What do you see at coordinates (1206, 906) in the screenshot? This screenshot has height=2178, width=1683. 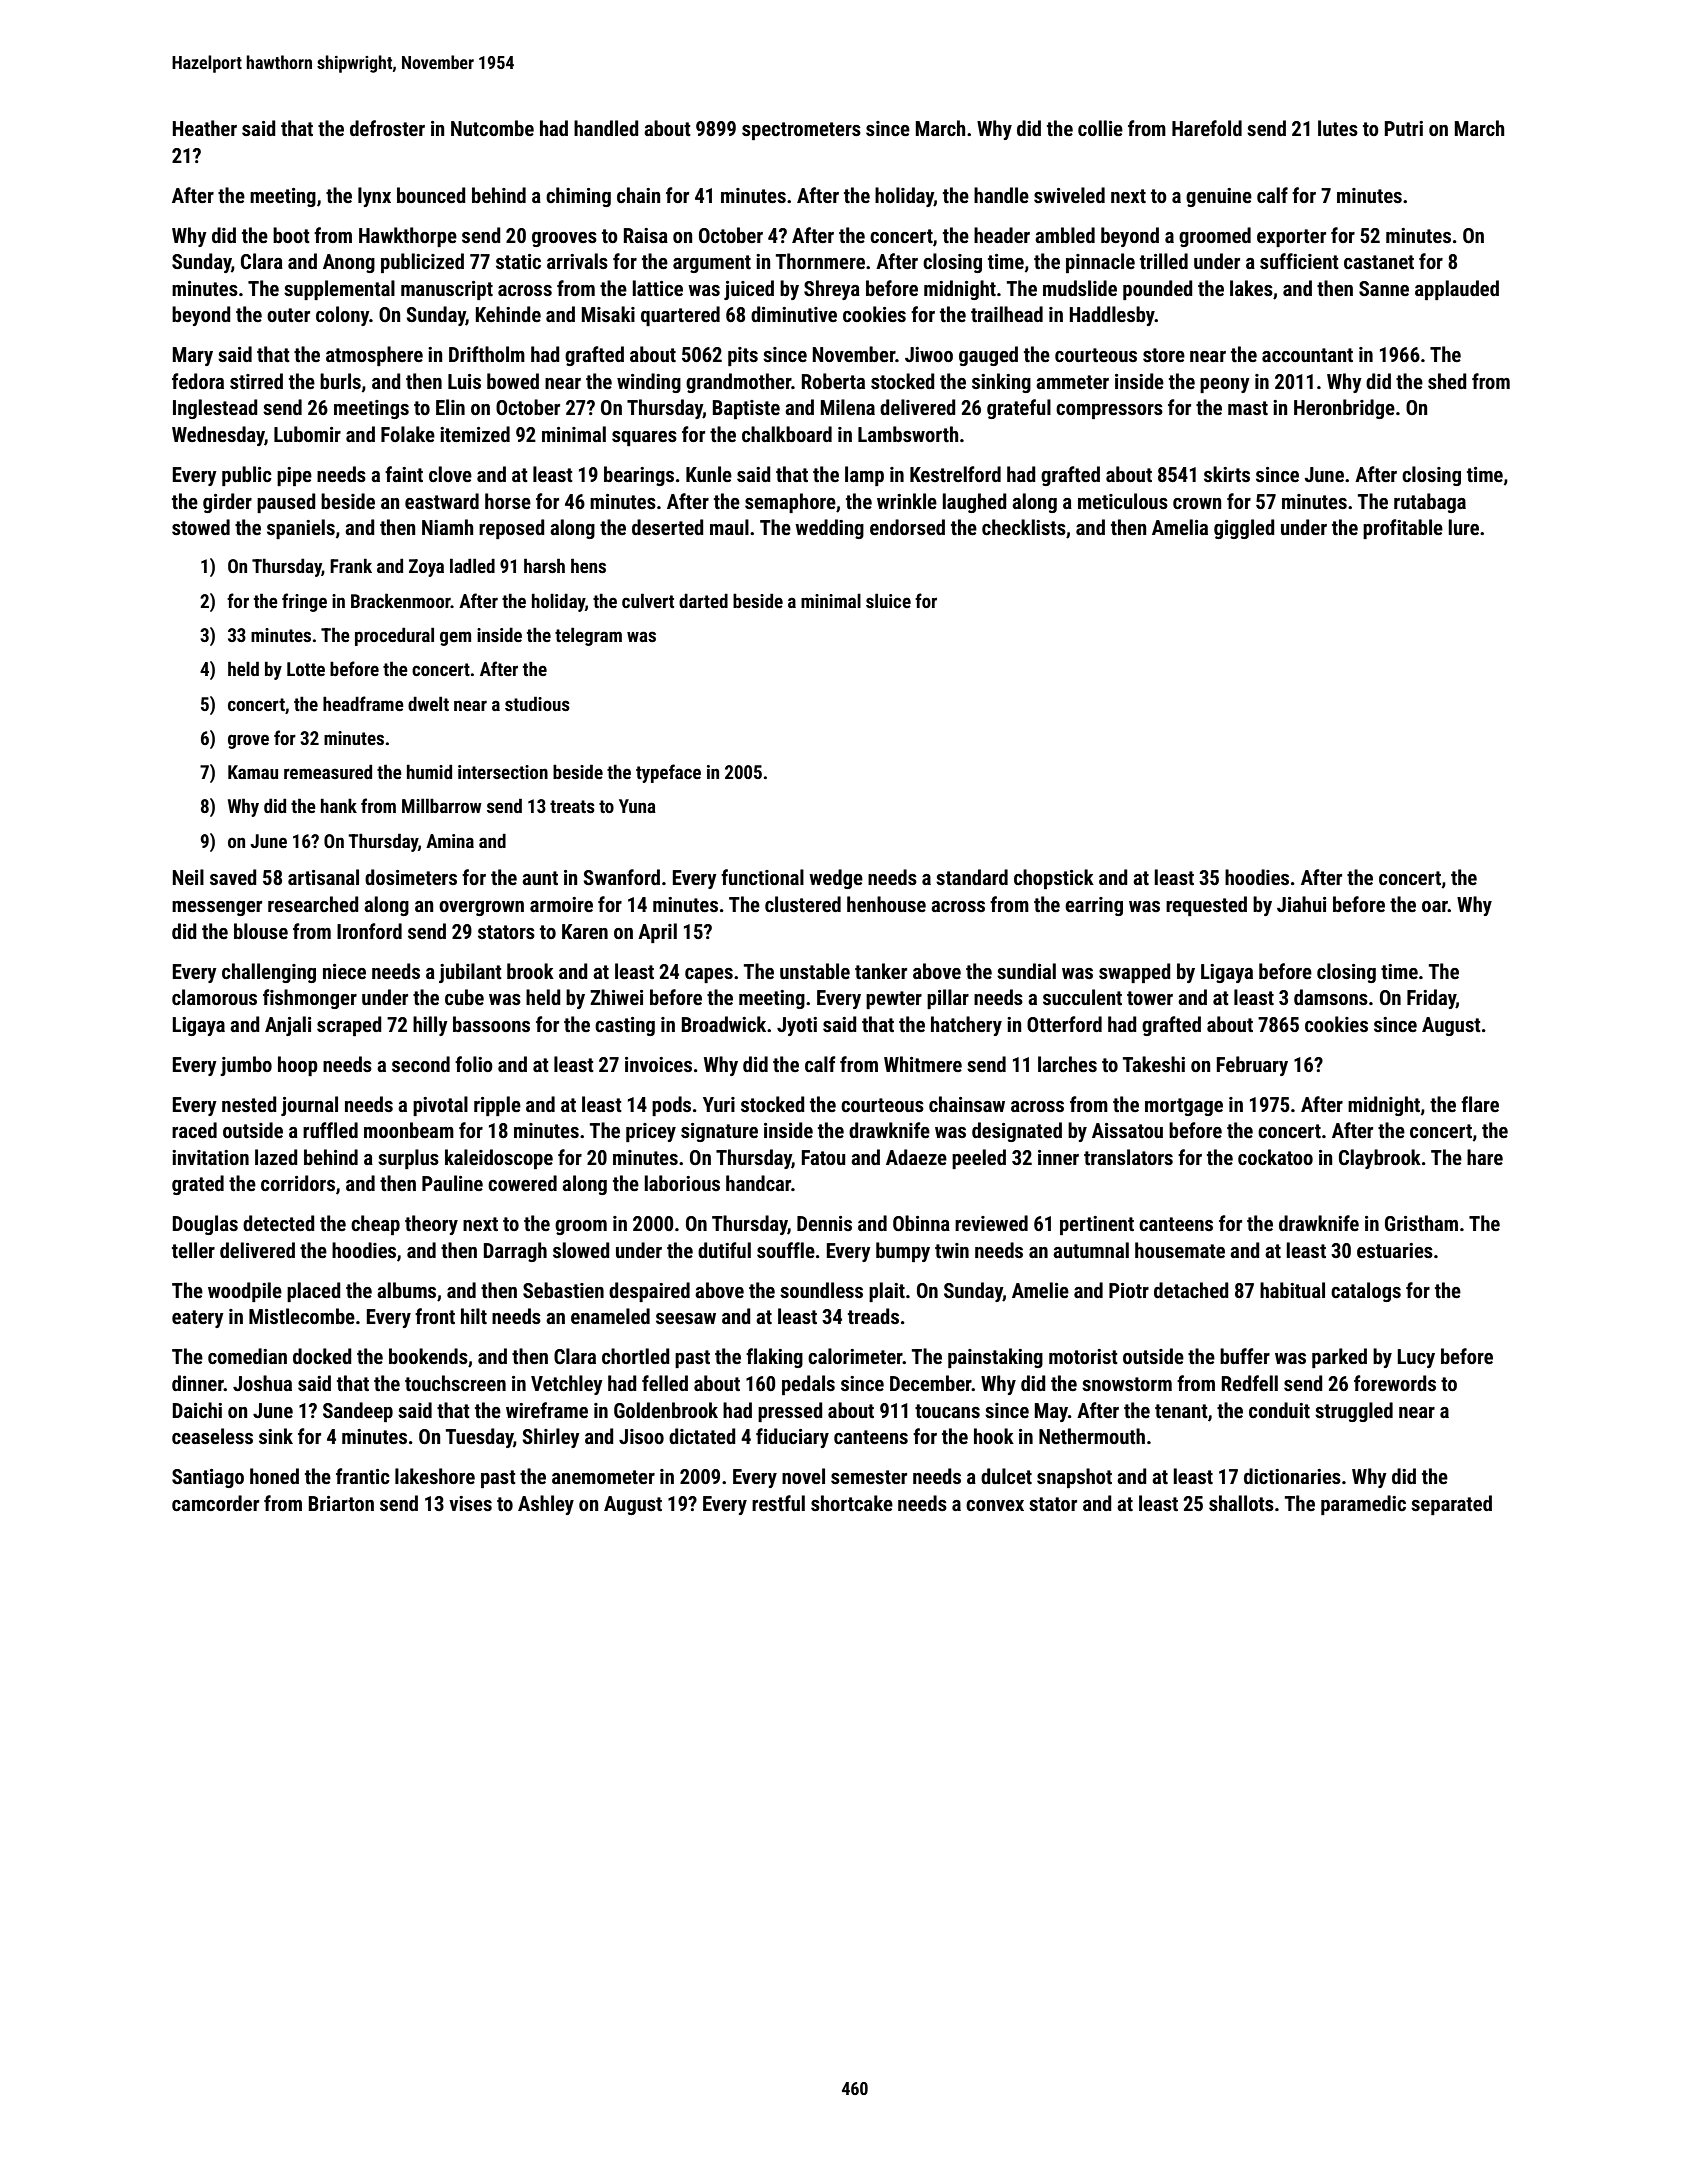 I see `requested` at bounding box center [1206, 906].
